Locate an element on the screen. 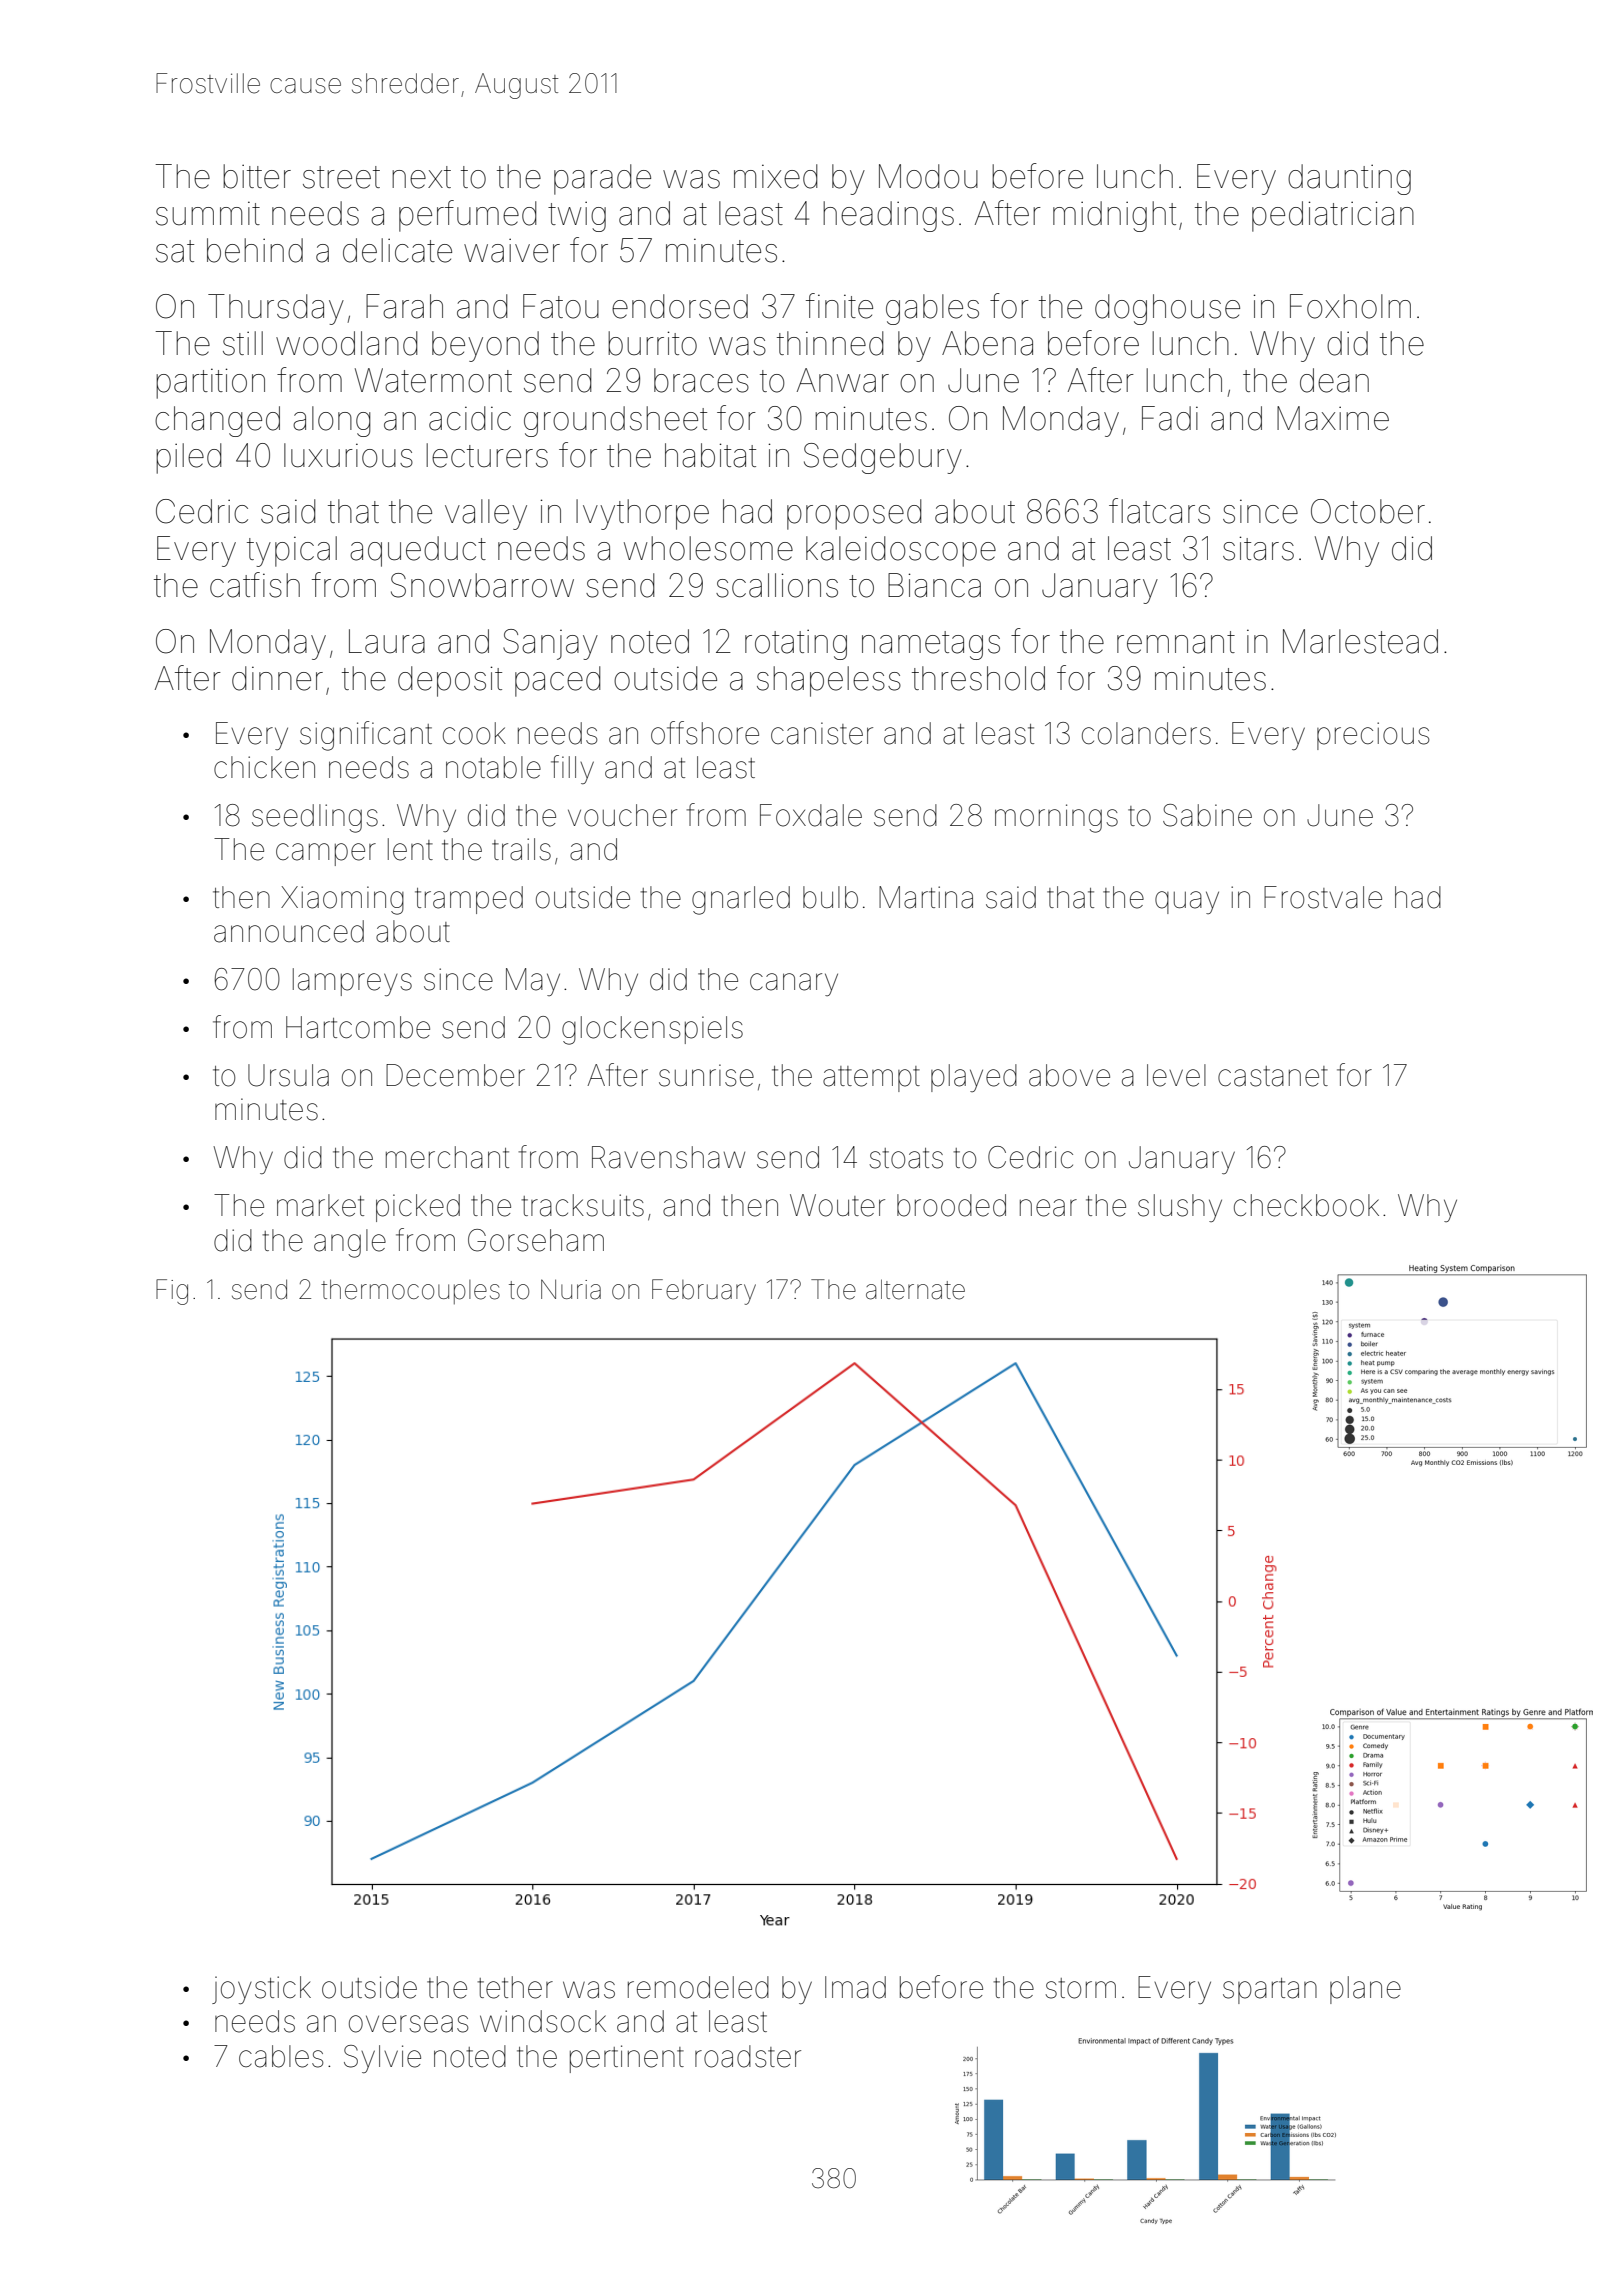 This screenshot has width=1620, height=2292. cables is located at coordinates (281, 2056).
